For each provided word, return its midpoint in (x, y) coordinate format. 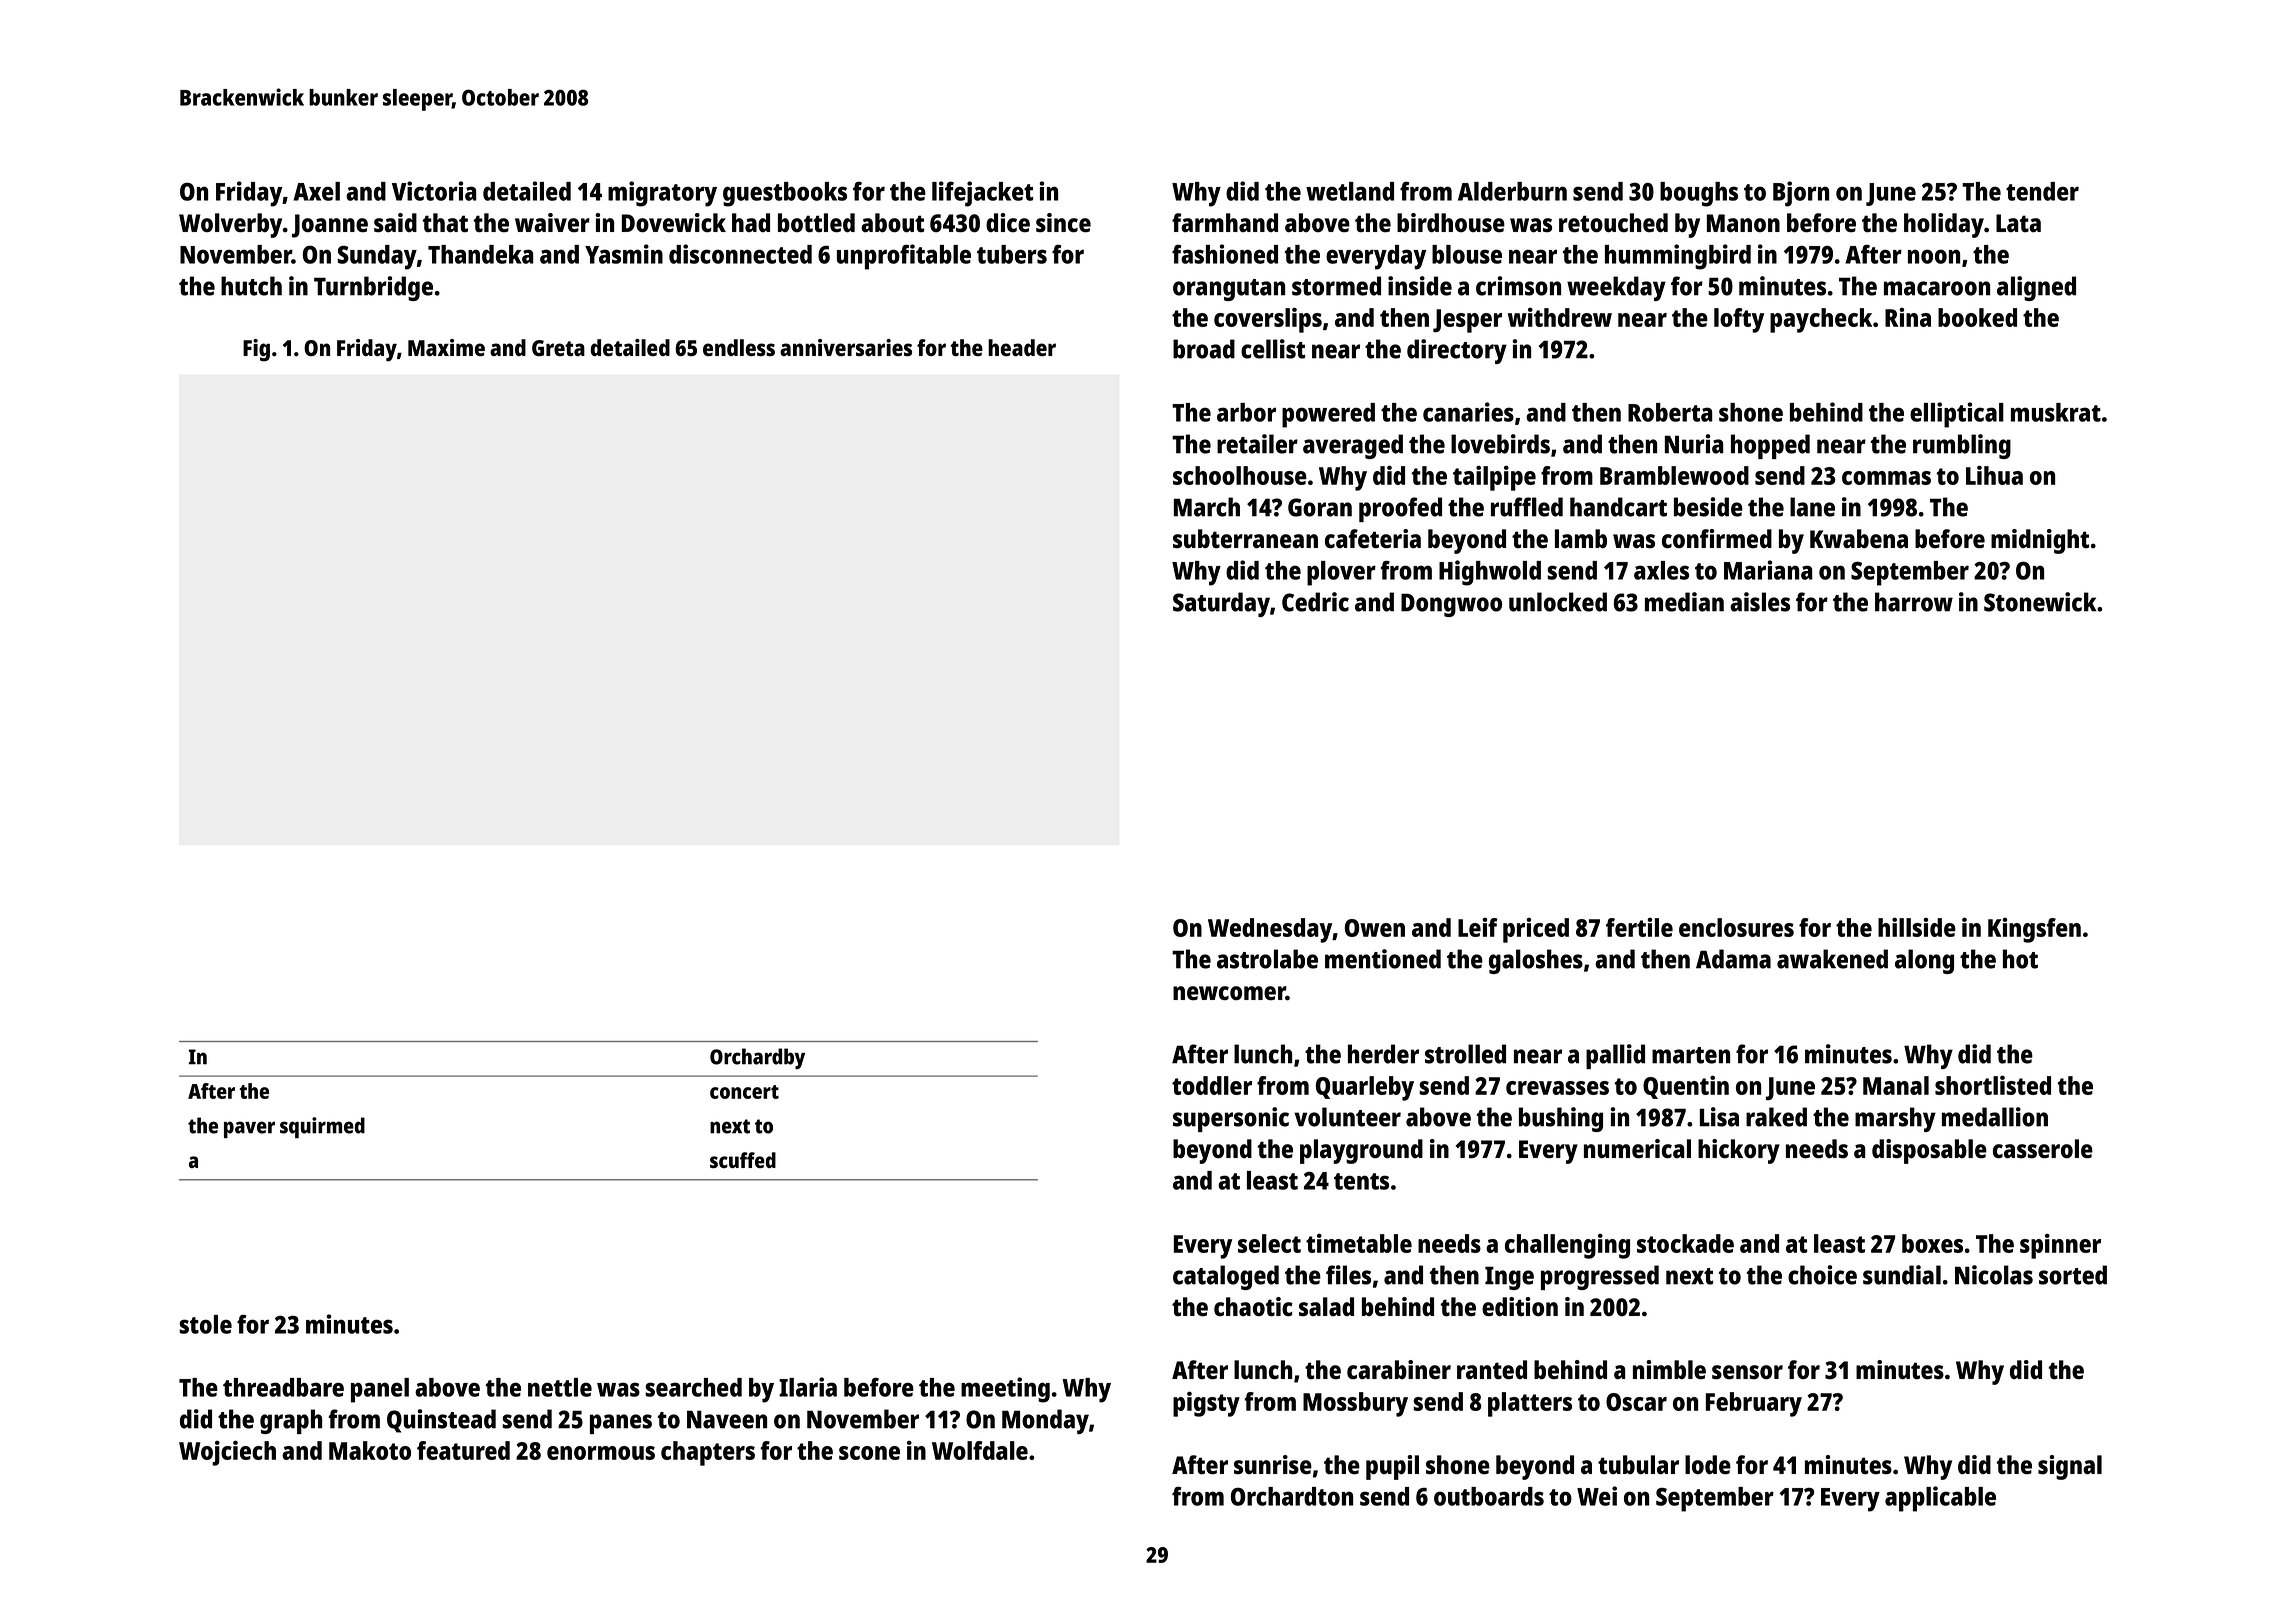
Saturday (1221, 604)
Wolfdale (980, 1450)
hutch (251, 286)
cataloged (1226, 1277)
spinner (2060, 1246)
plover (1341, 573)
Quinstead (441, 1421)
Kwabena (1859, 539)
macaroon (1937, 288)
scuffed (743, 1160)
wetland (1350, 191)
